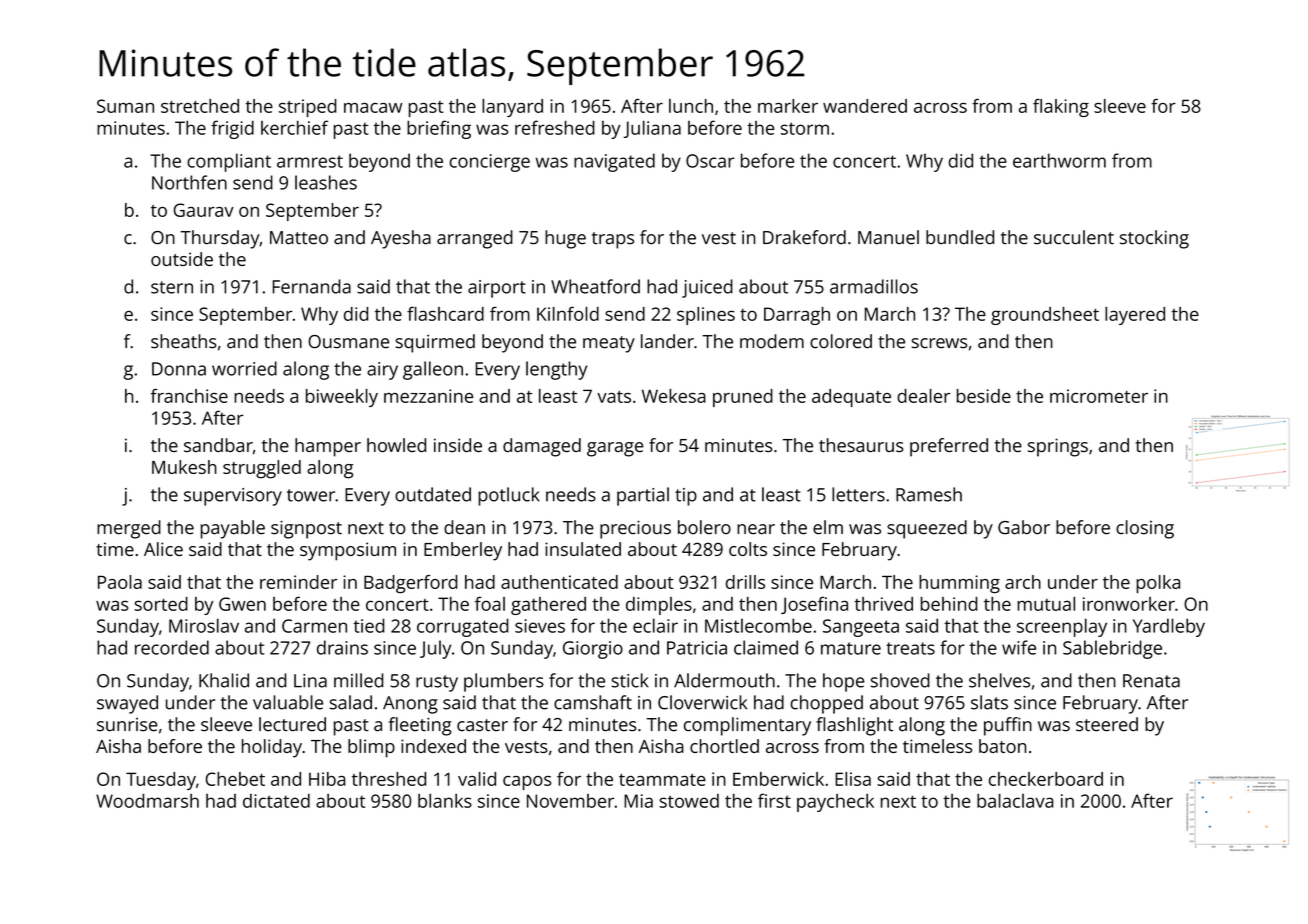 Image resolution: width=1308 pixels, height=924 pixels. Describe the element at coordinates (652, 129) in the screenshot. I see `Juliana` at that location.
